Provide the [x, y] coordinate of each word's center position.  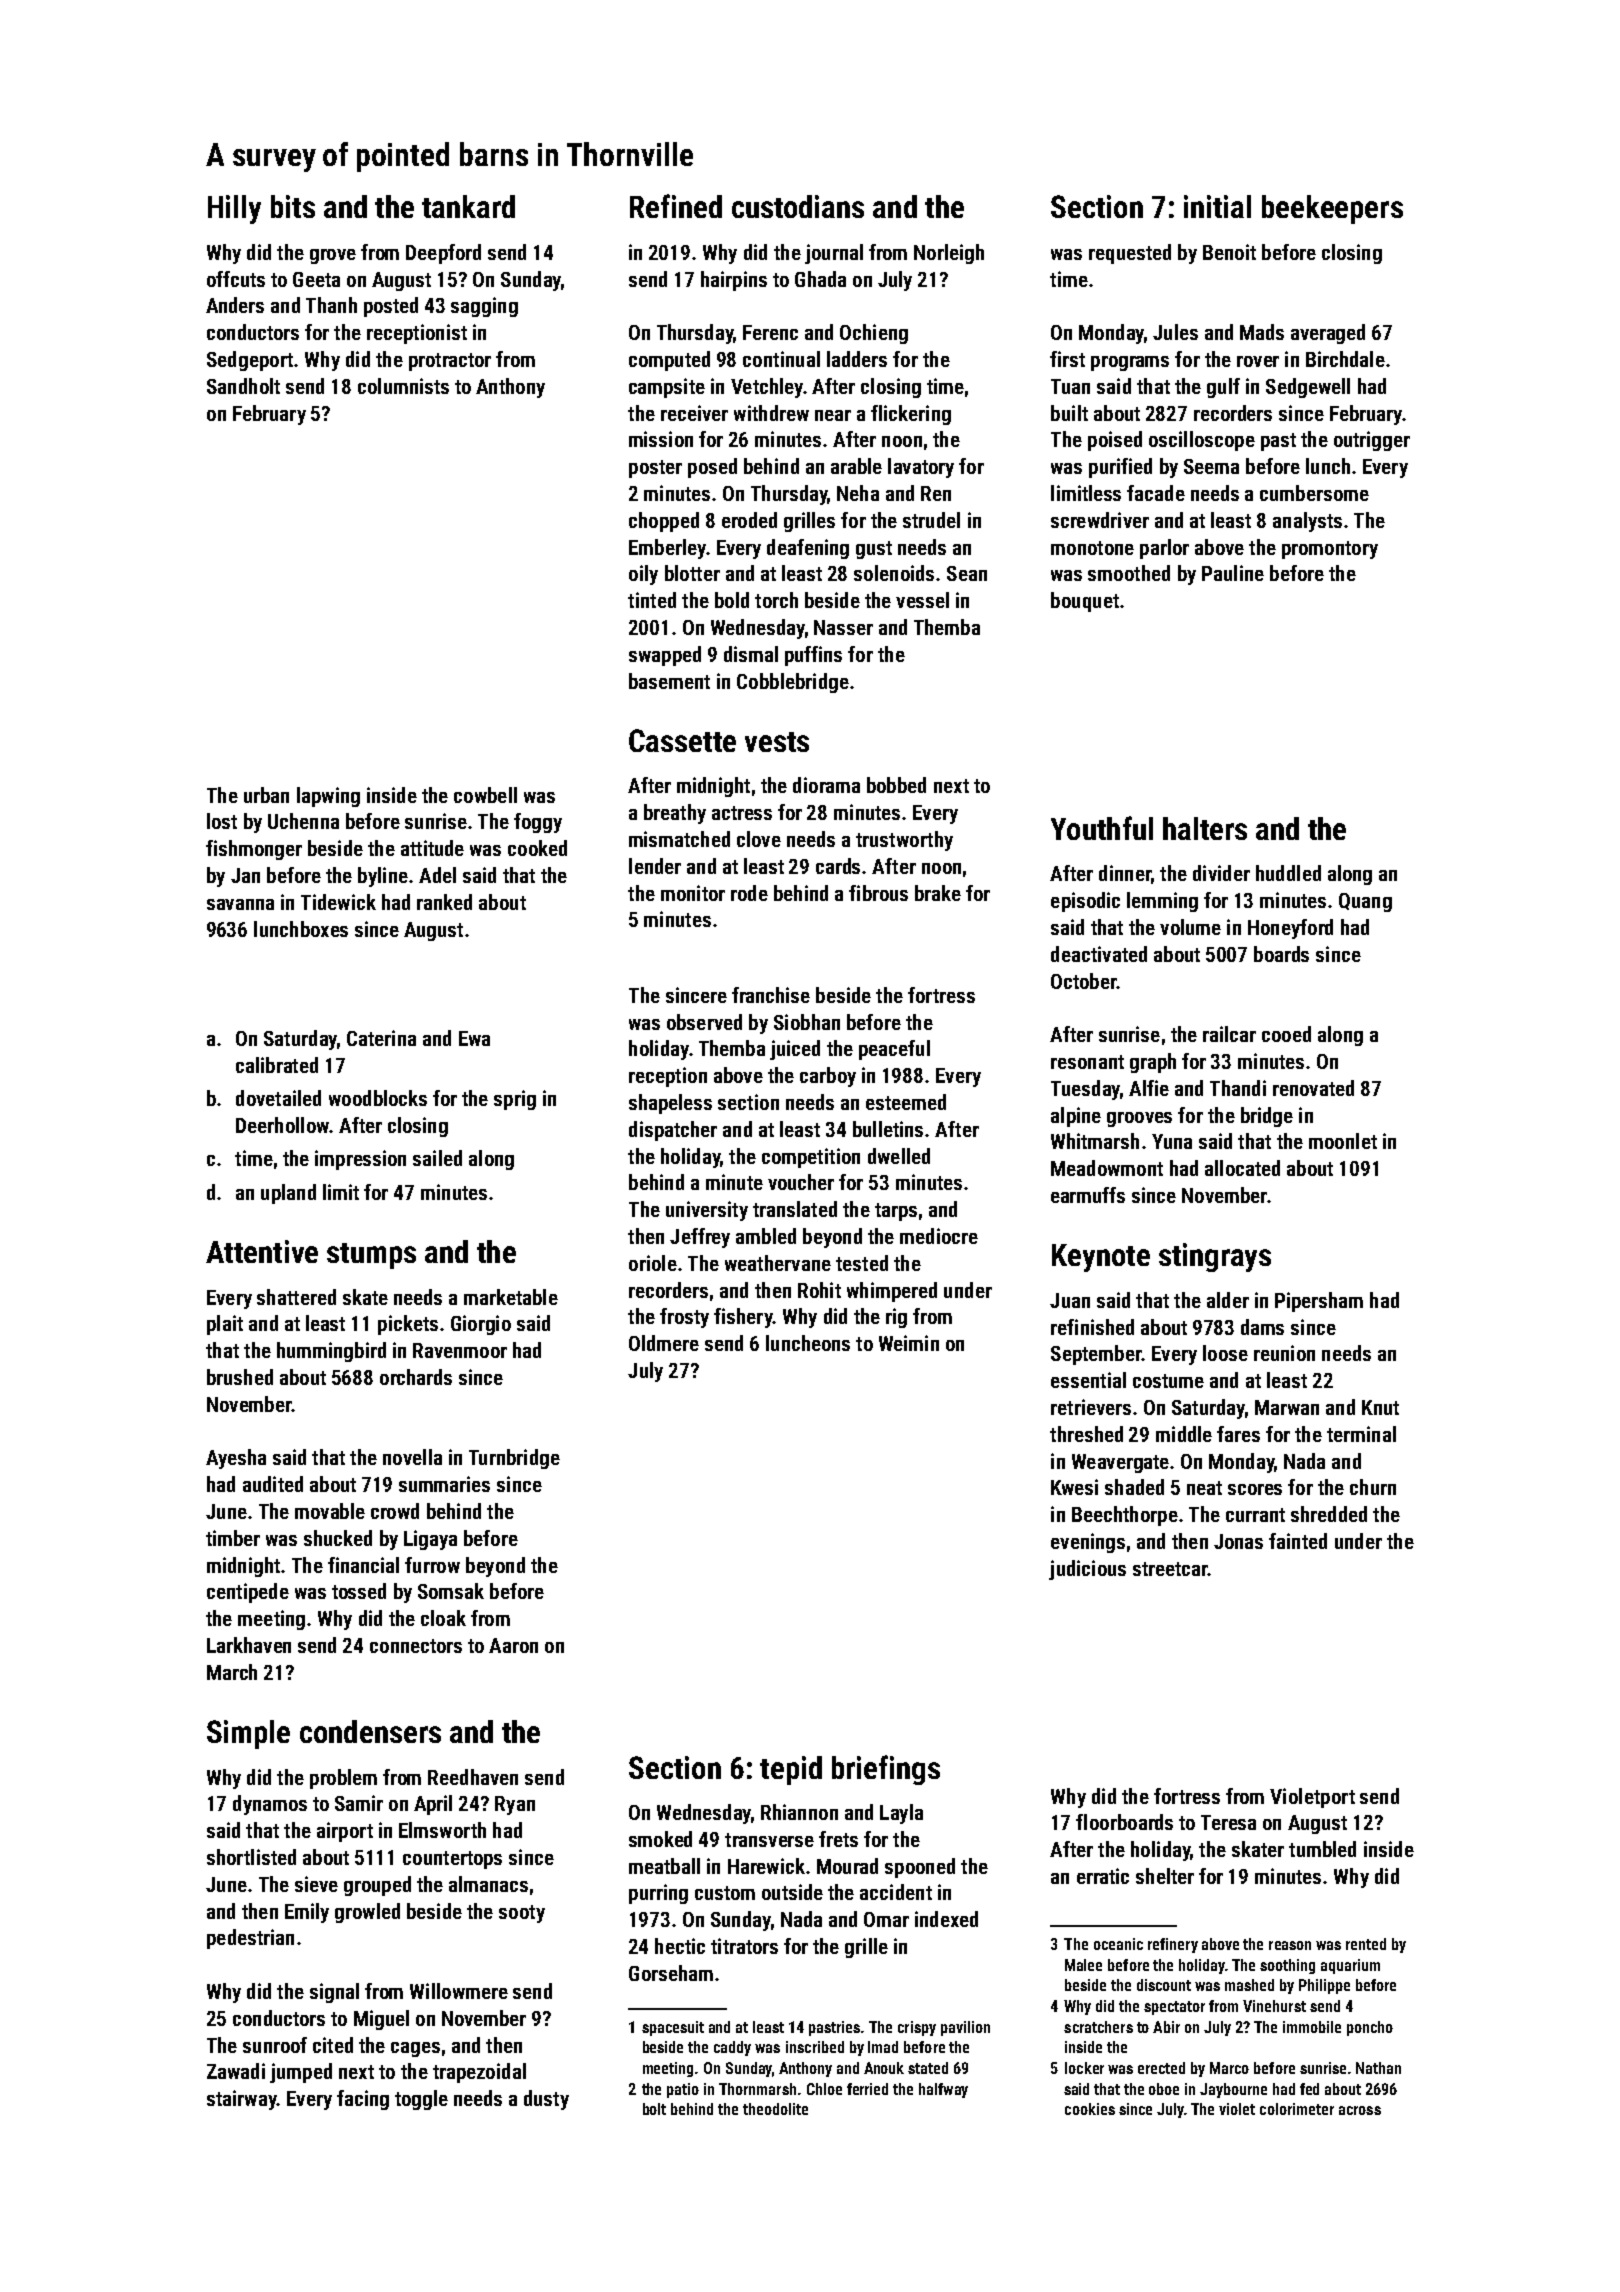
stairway [242, 2100]
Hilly [234, 209]
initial [1217, 206]
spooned [920, 1868]
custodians [798, 206]
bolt [654, 2109]
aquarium [1350, 1966]
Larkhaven [249, 1645]
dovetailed [278, 1098]
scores [1255, 1489]
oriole [653, 1263]
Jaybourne [1233, 2090]
